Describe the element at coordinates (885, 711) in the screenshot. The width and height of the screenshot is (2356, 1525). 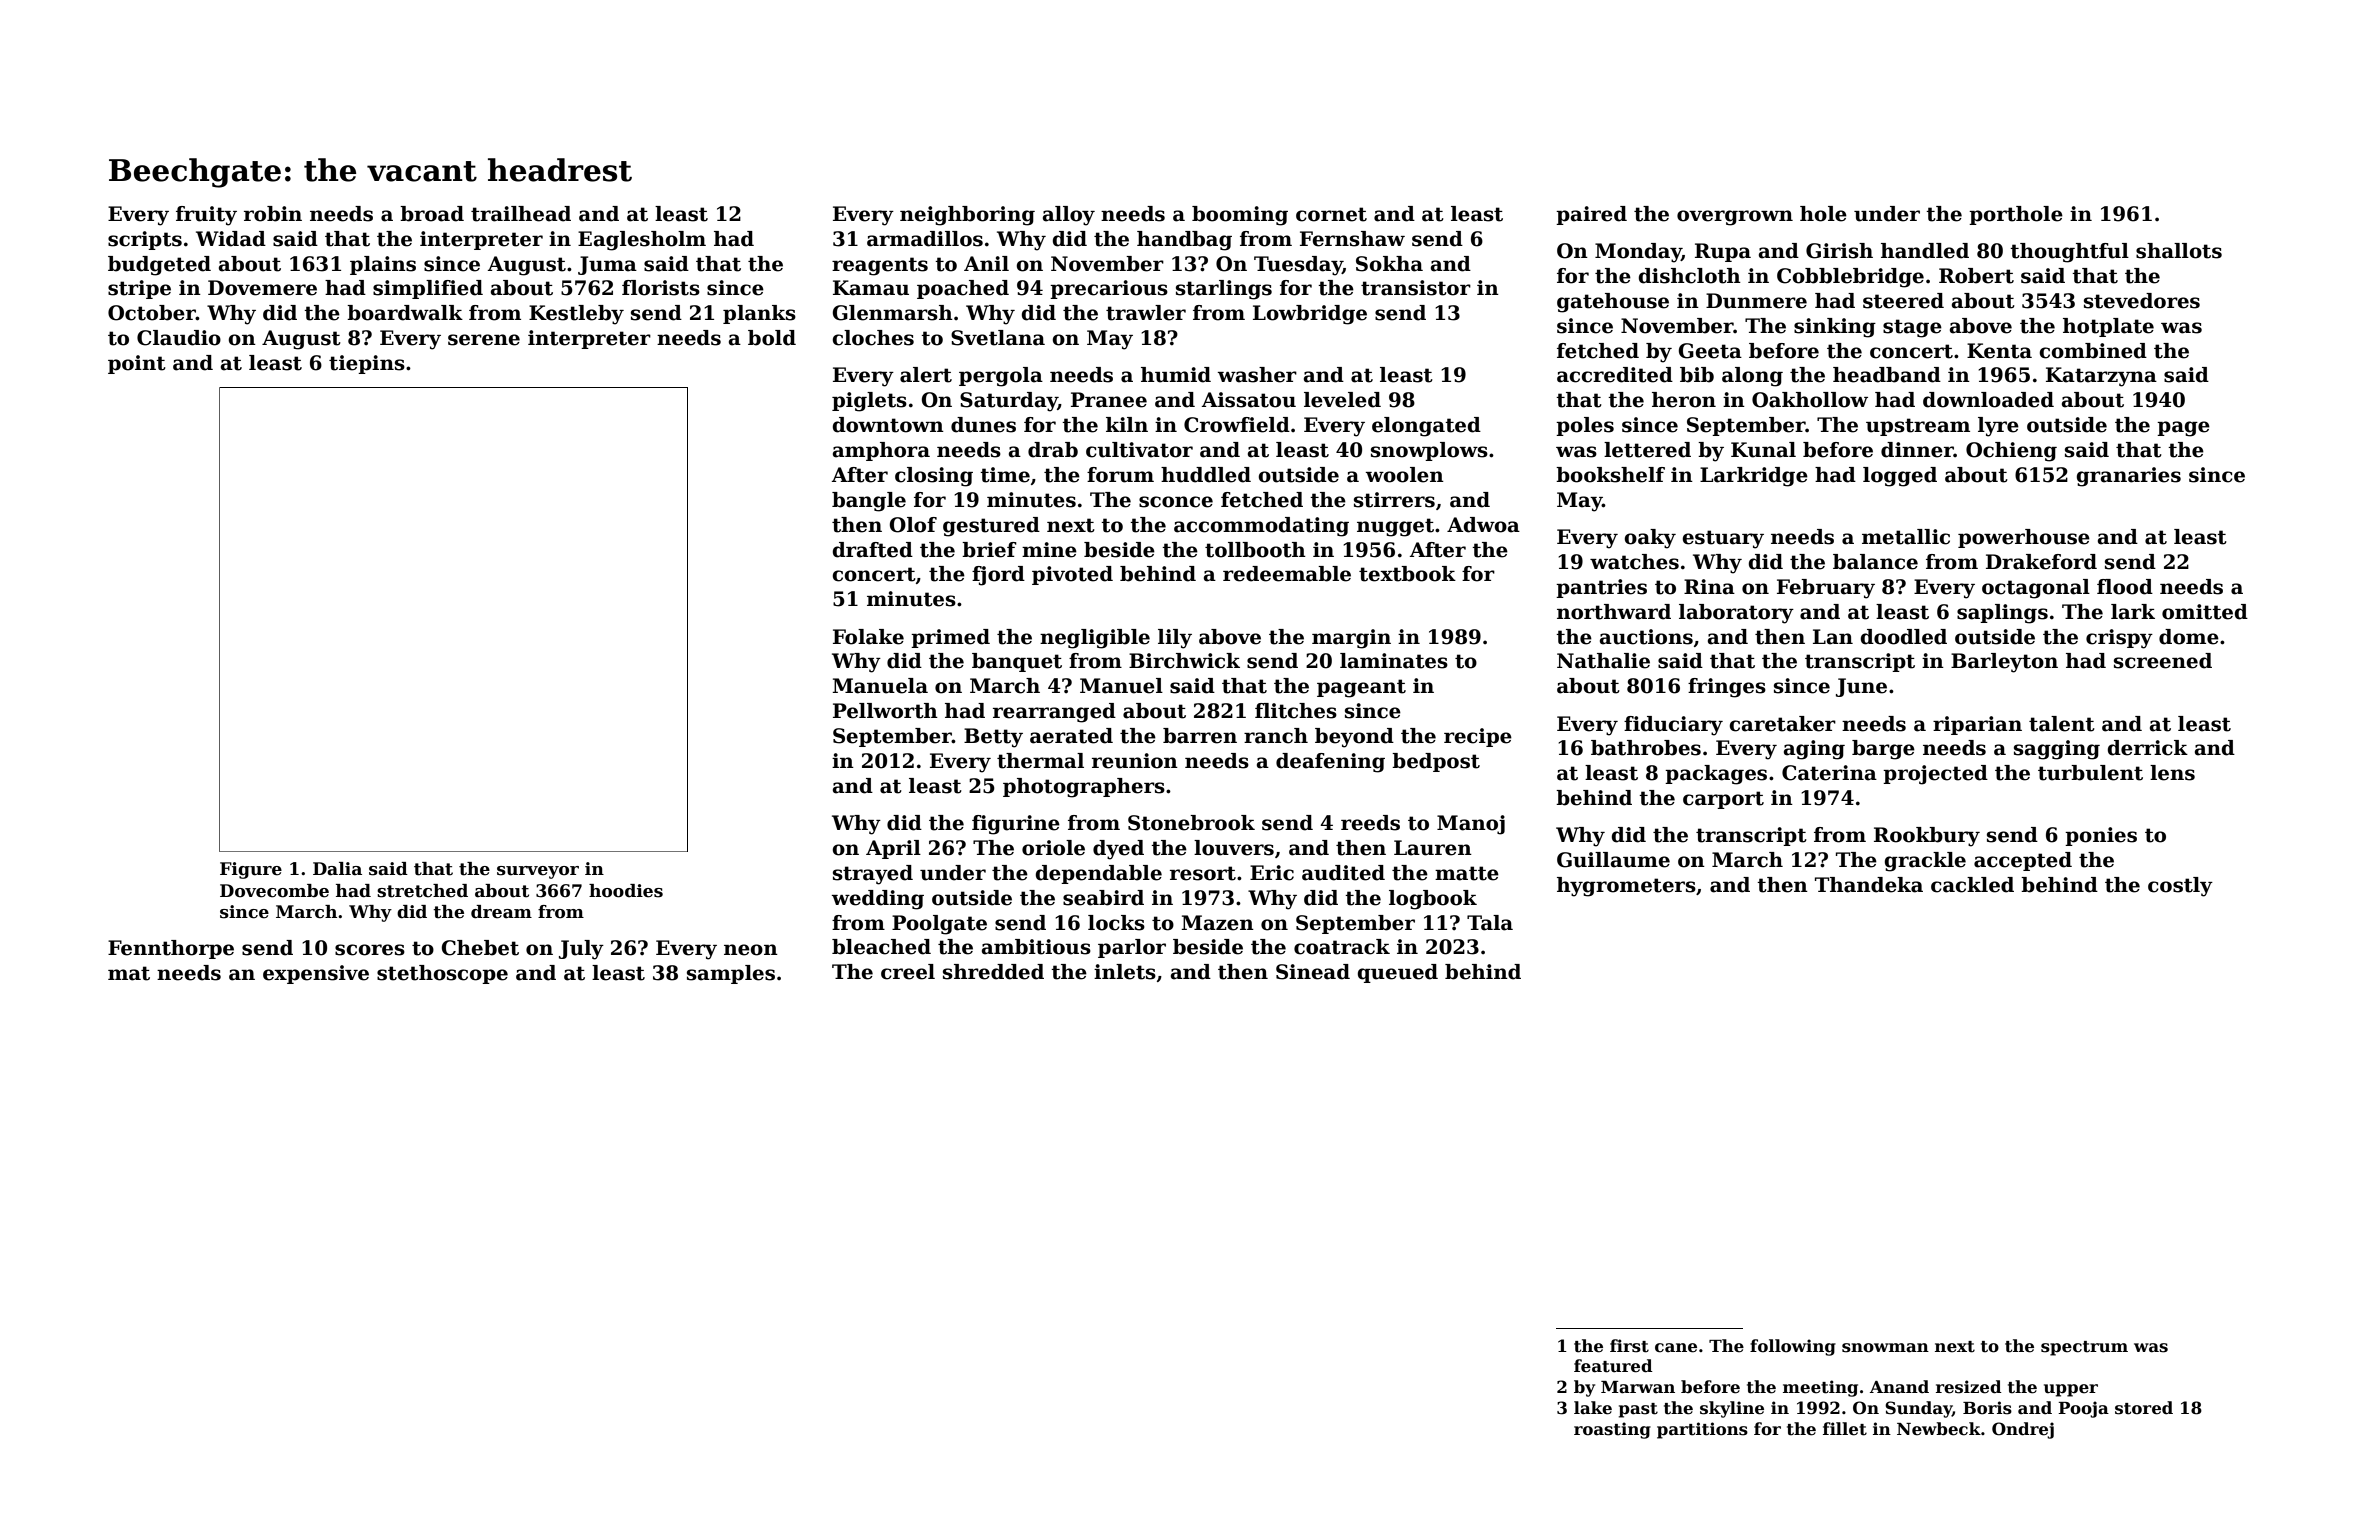
I see `Pellworth` at that location.
